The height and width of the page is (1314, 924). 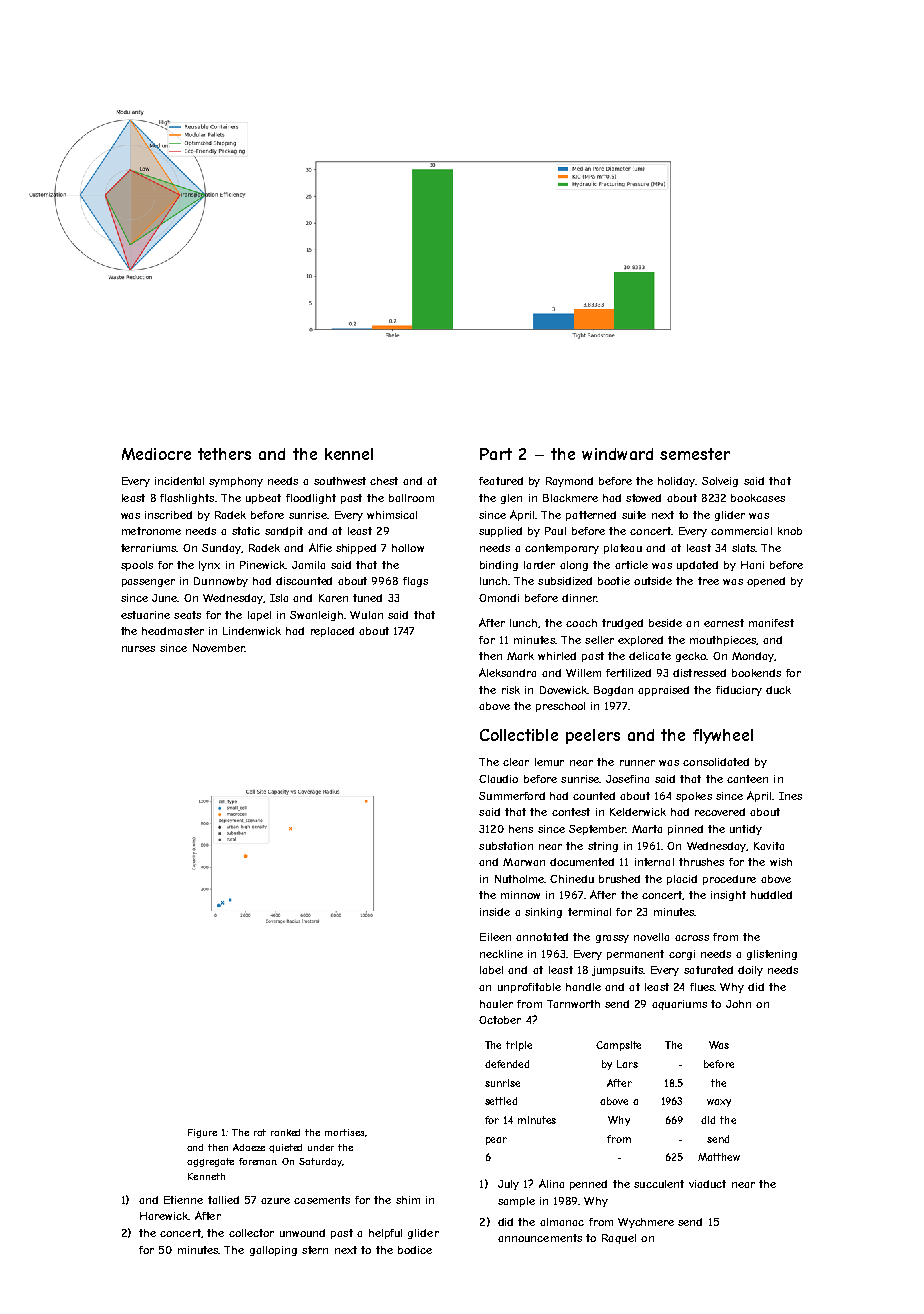 I want to click on nurses, so click(x=138, y=649).
